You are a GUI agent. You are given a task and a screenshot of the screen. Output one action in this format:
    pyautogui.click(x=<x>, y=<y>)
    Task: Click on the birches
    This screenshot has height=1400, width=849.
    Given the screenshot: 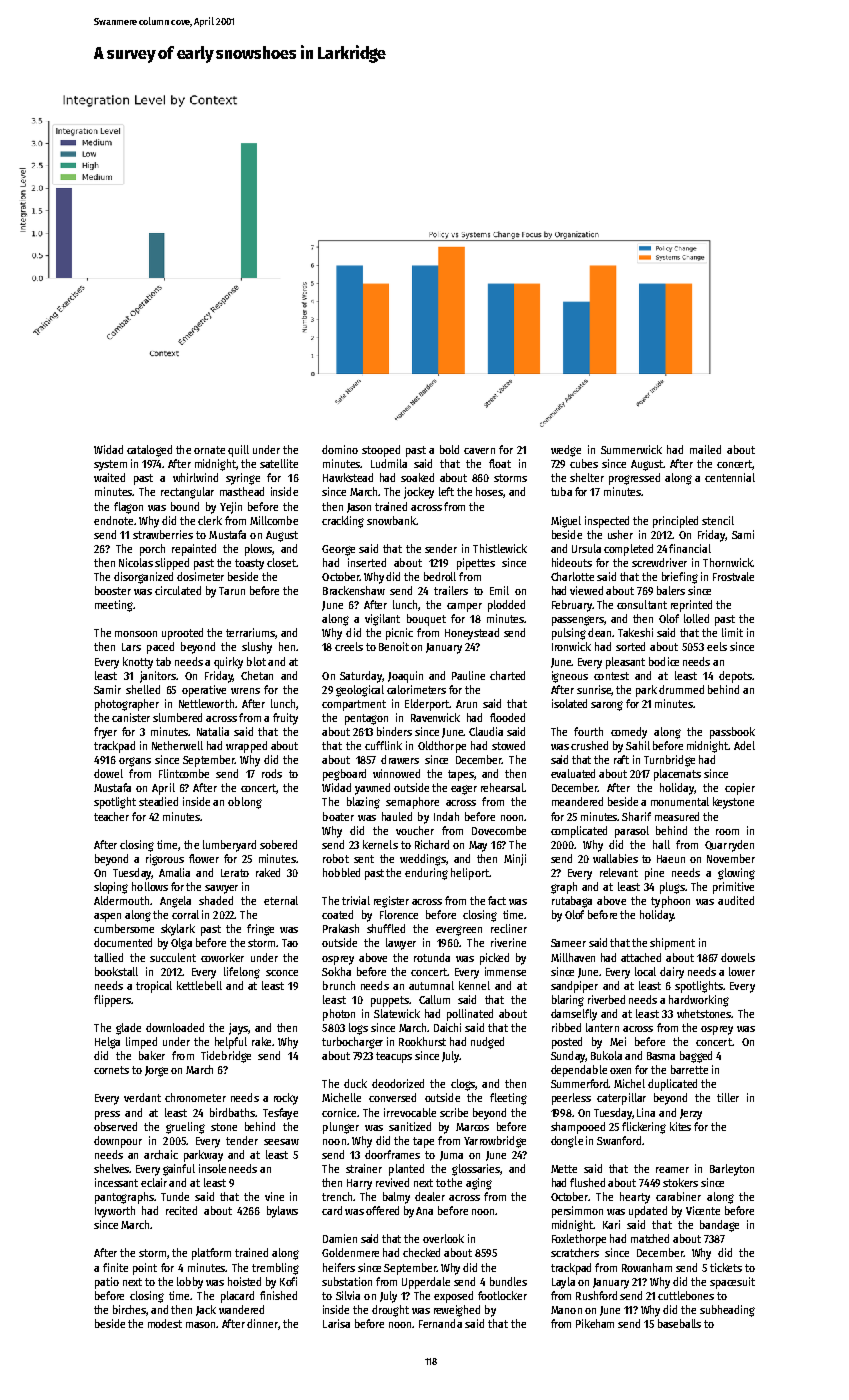 What is the action you would take?
    pyautogui.click(x=130, y=1310)
